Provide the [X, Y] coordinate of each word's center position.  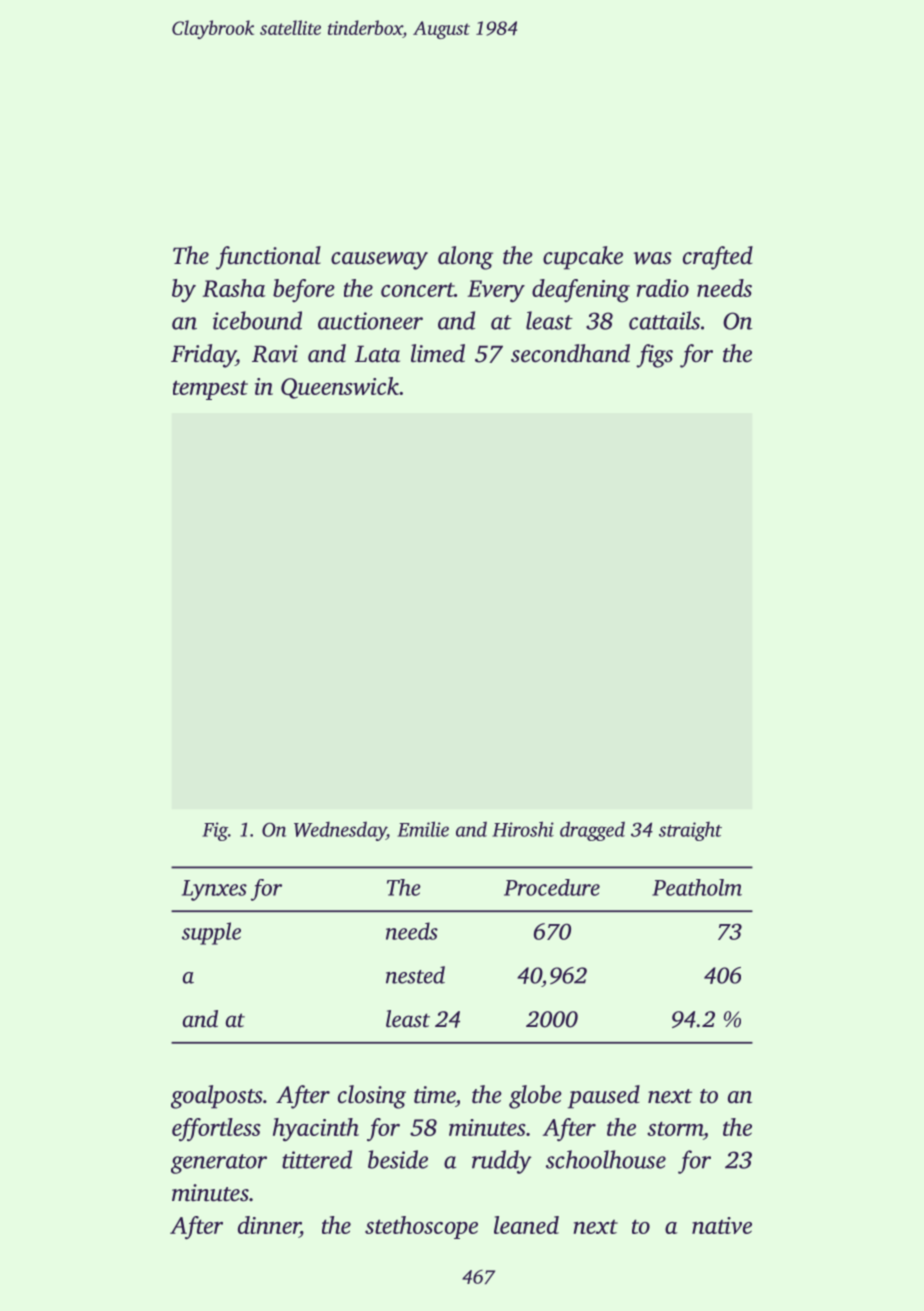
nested [415, 975]
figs [654, 356]
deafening [581, 291]
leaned [526, 1225]
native [722, 1225]
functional [268, 258]
